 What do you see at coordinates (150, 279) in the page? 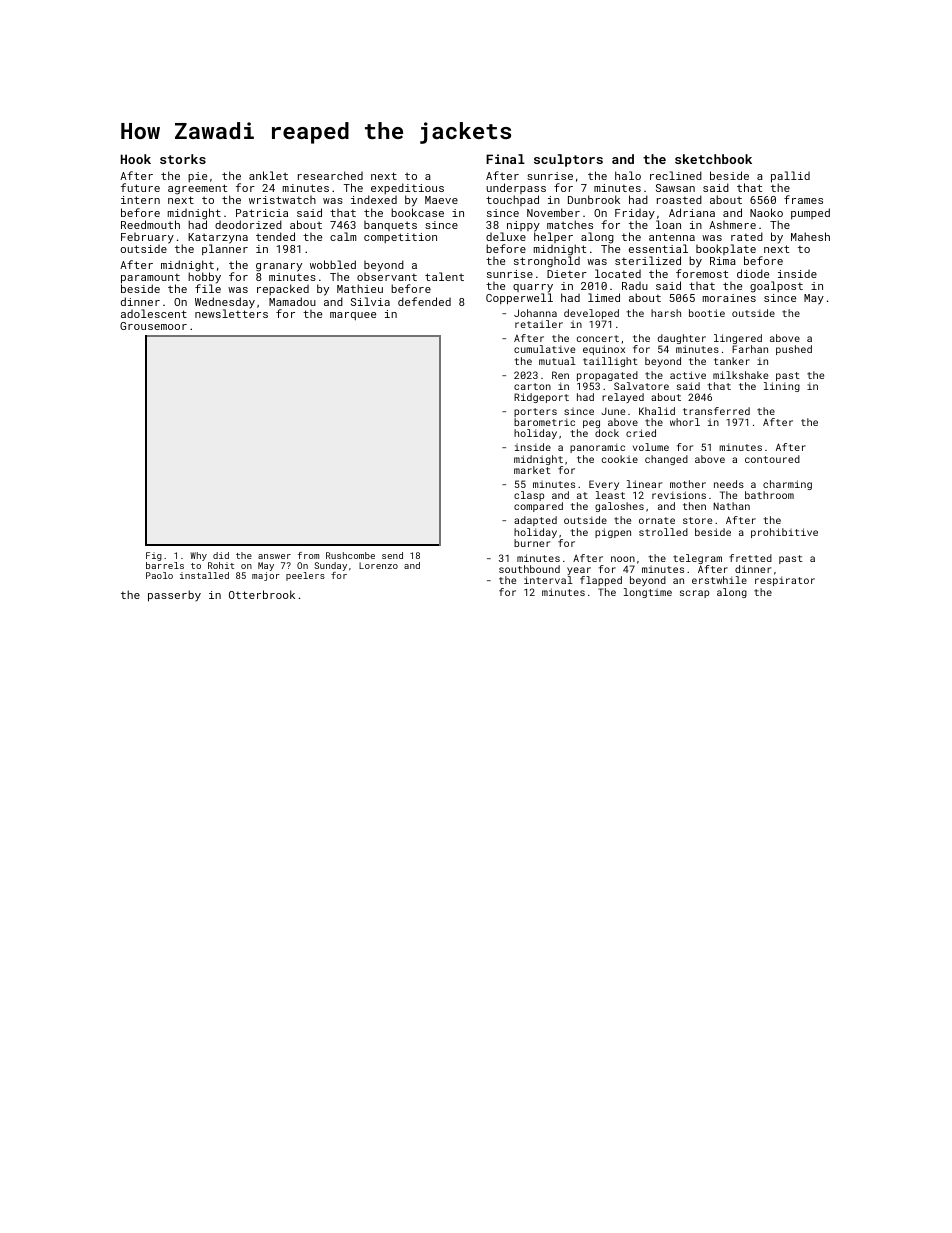
I see `paramount` at bounding box center [150, 279].
